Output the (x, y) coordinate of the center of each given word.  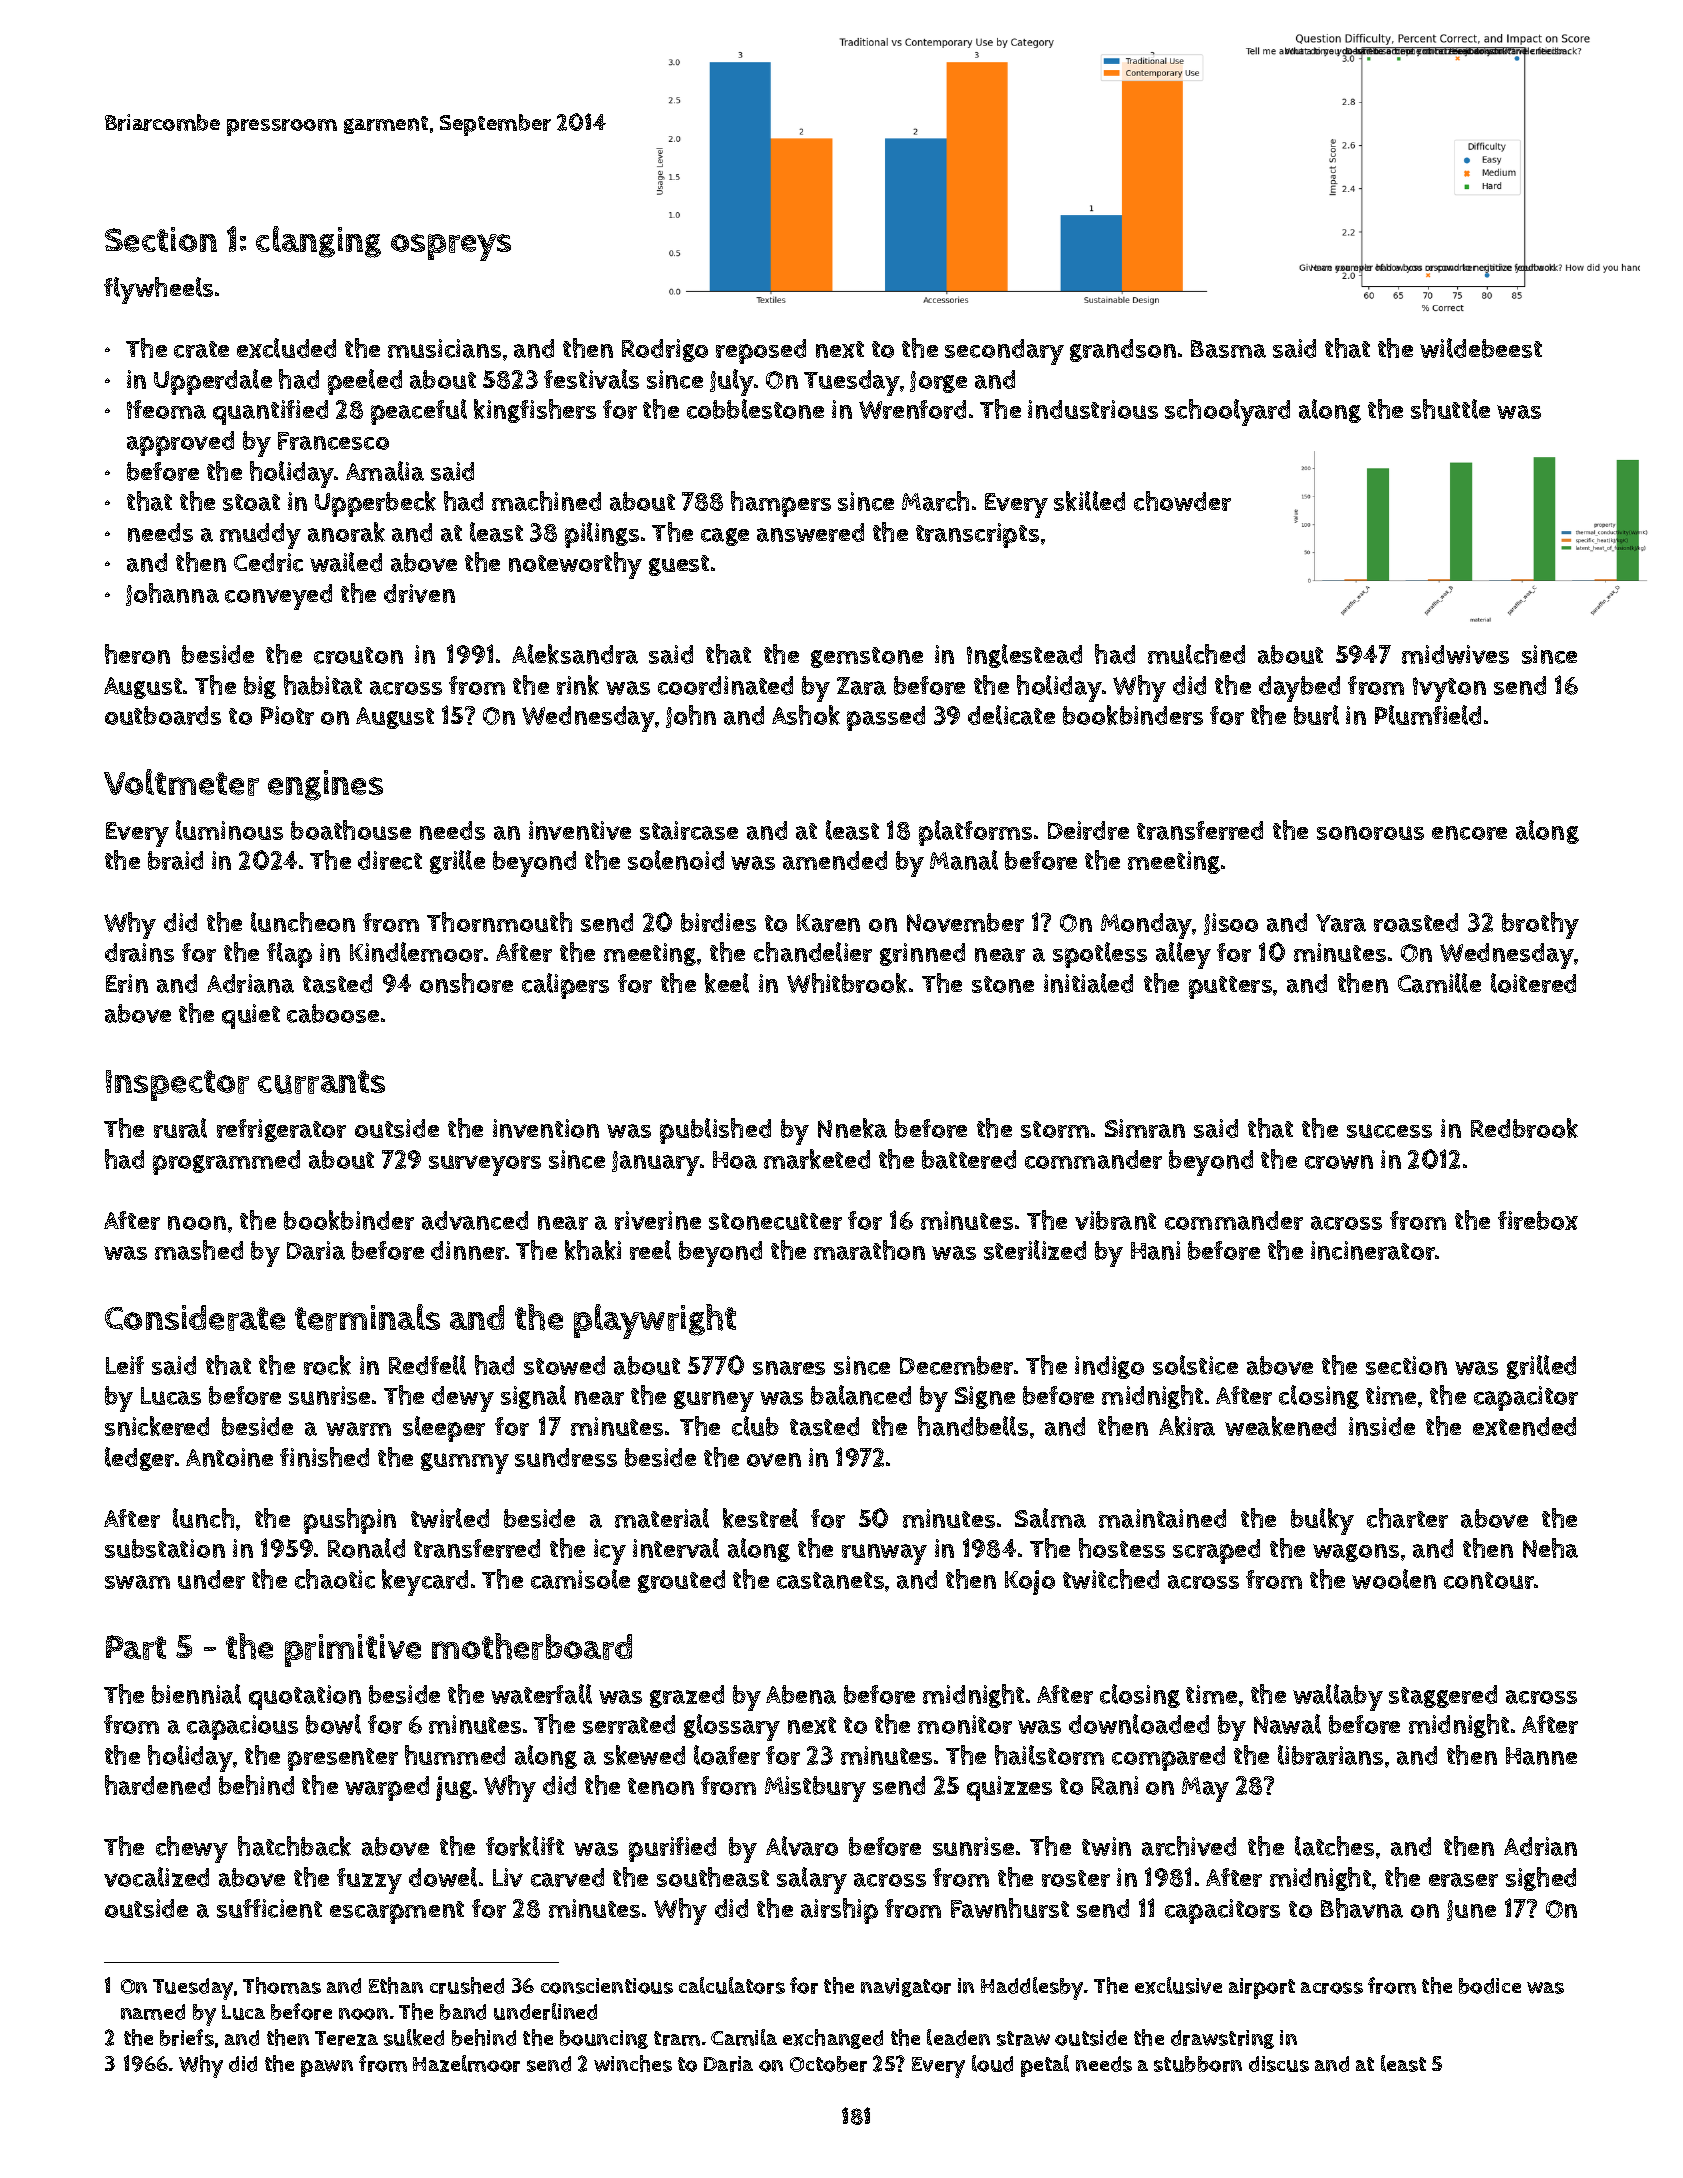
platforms (975, 833)
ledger (139, 1459)
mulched (1196, 654)
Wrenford (912, 409)
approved (180, 443)
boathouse (351, 830)
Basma (1228, 349)
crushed (467, 1985)
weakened (1280, 1426)
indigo (1109, 1367)
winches (633, 2063)
